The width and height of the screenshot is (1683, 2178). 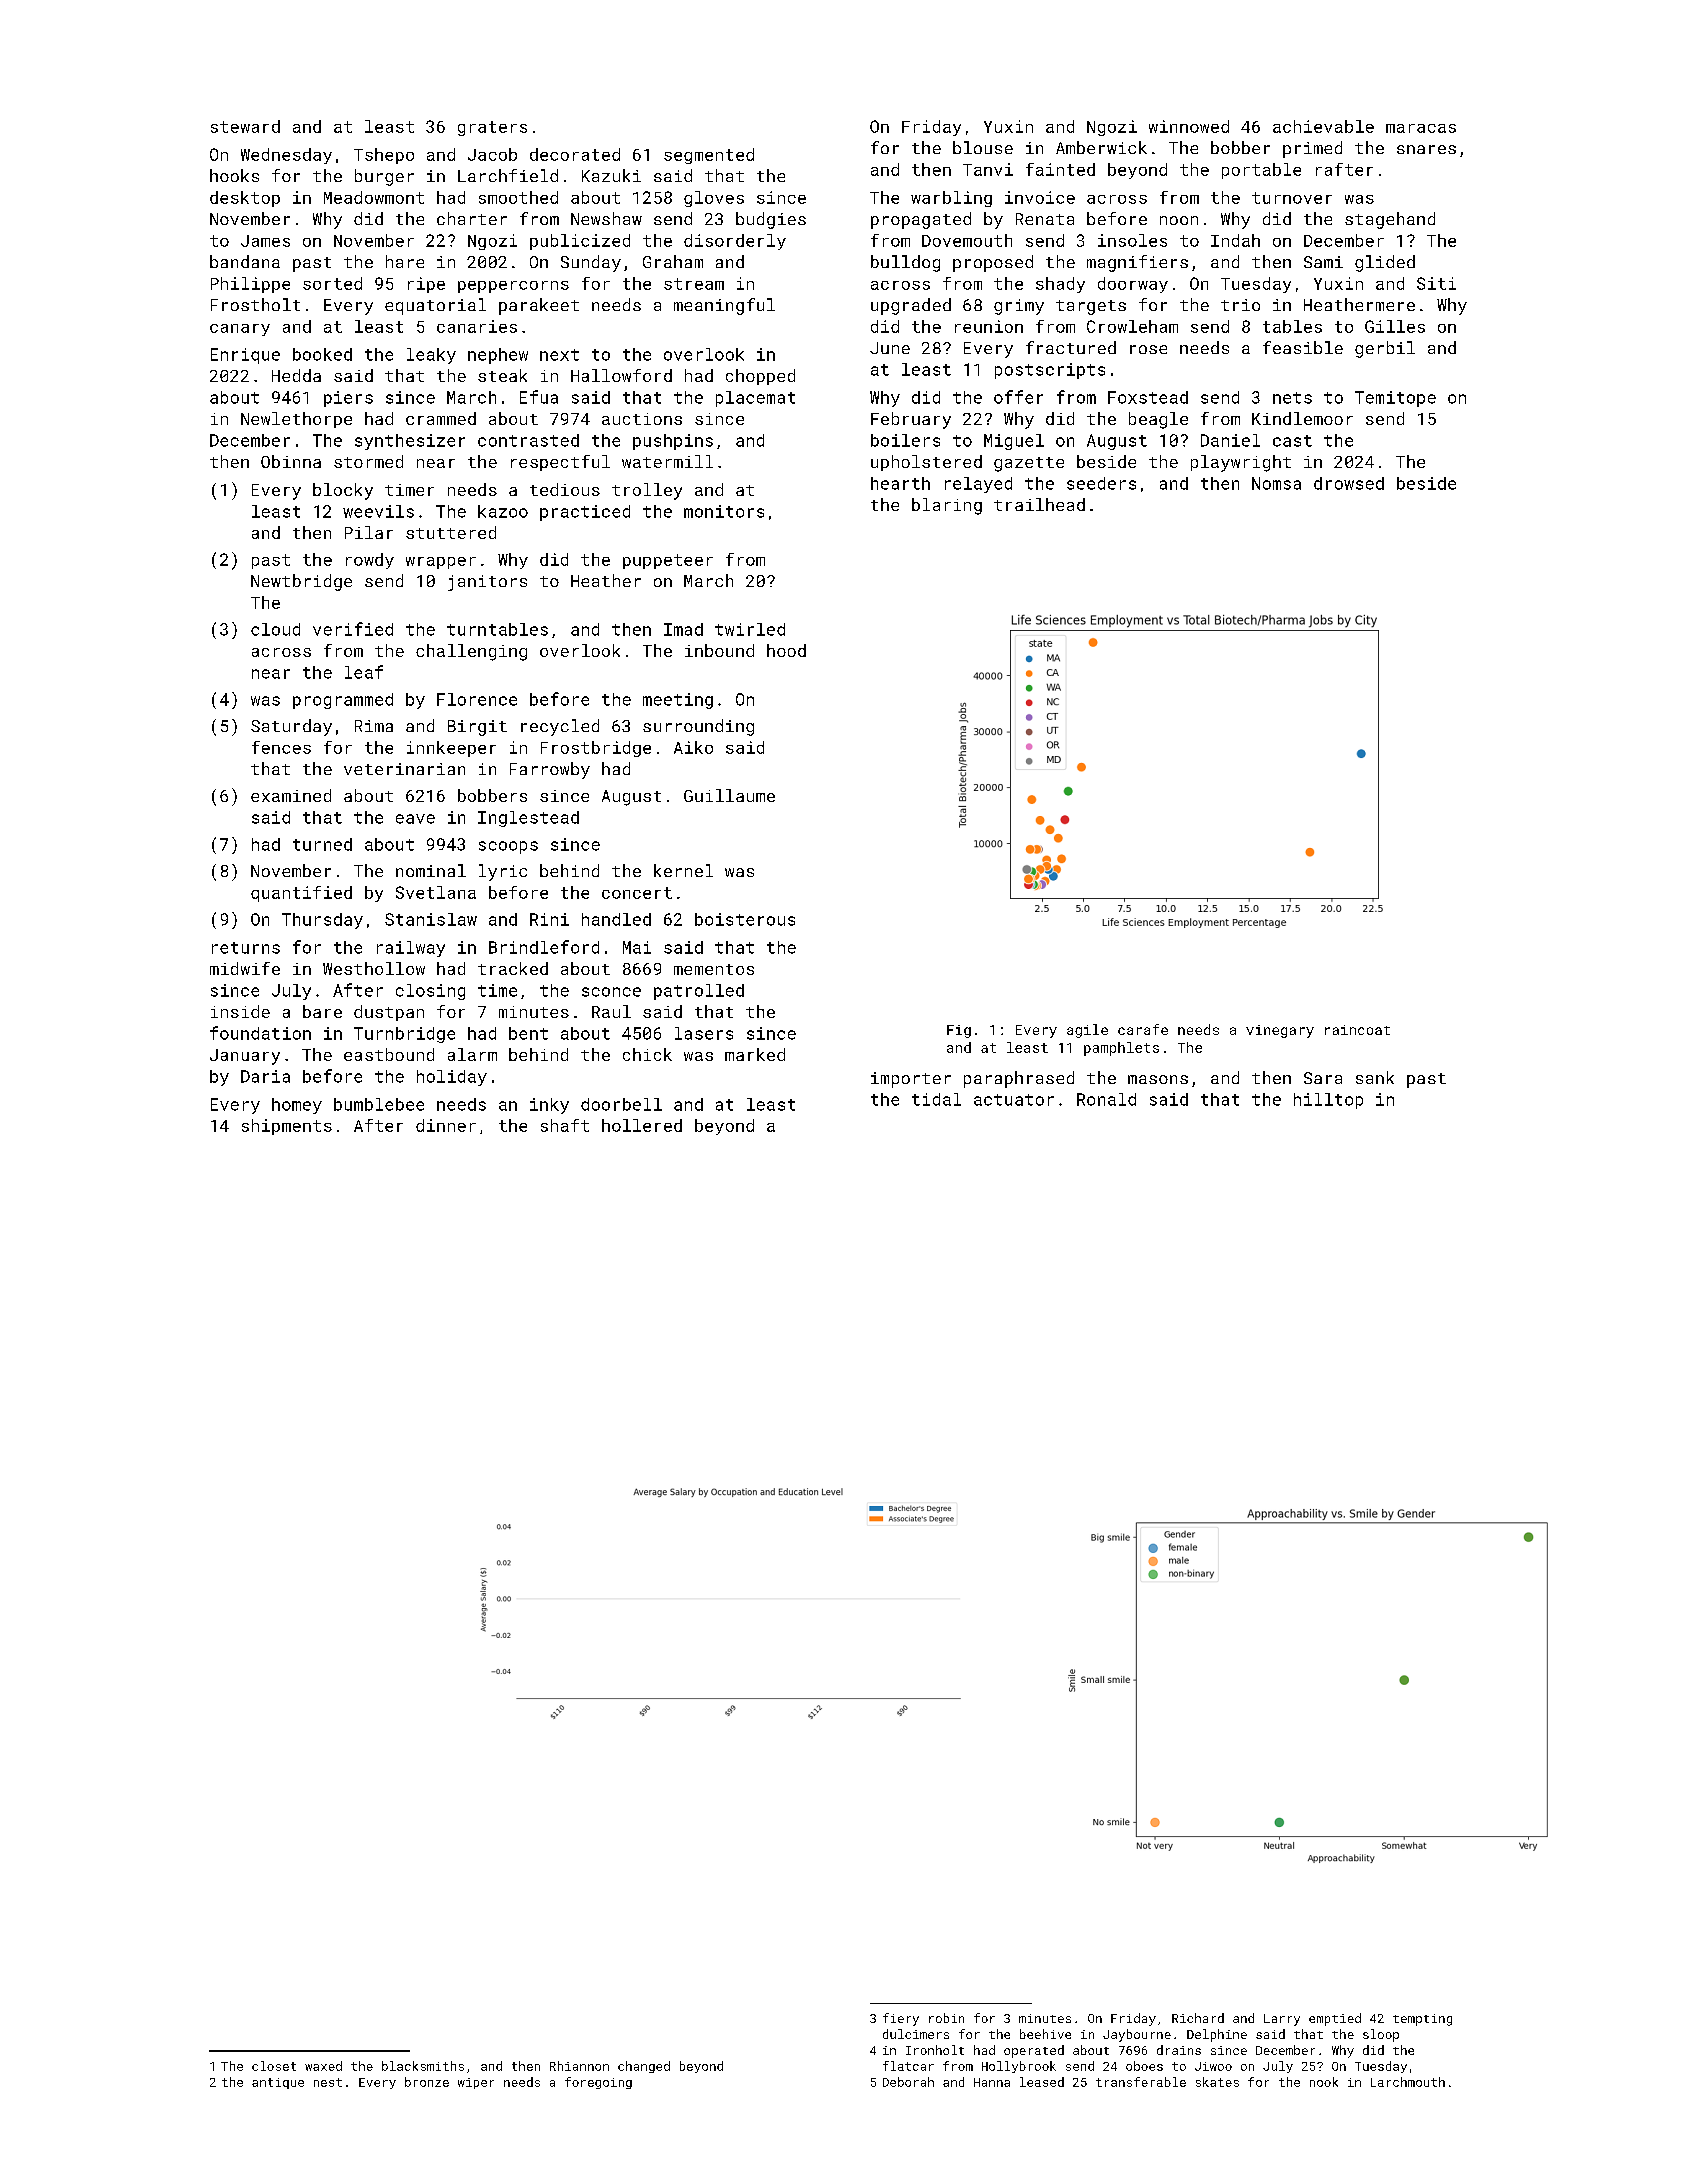 I want to click on drowsed, so click(x=1349, y=483).
